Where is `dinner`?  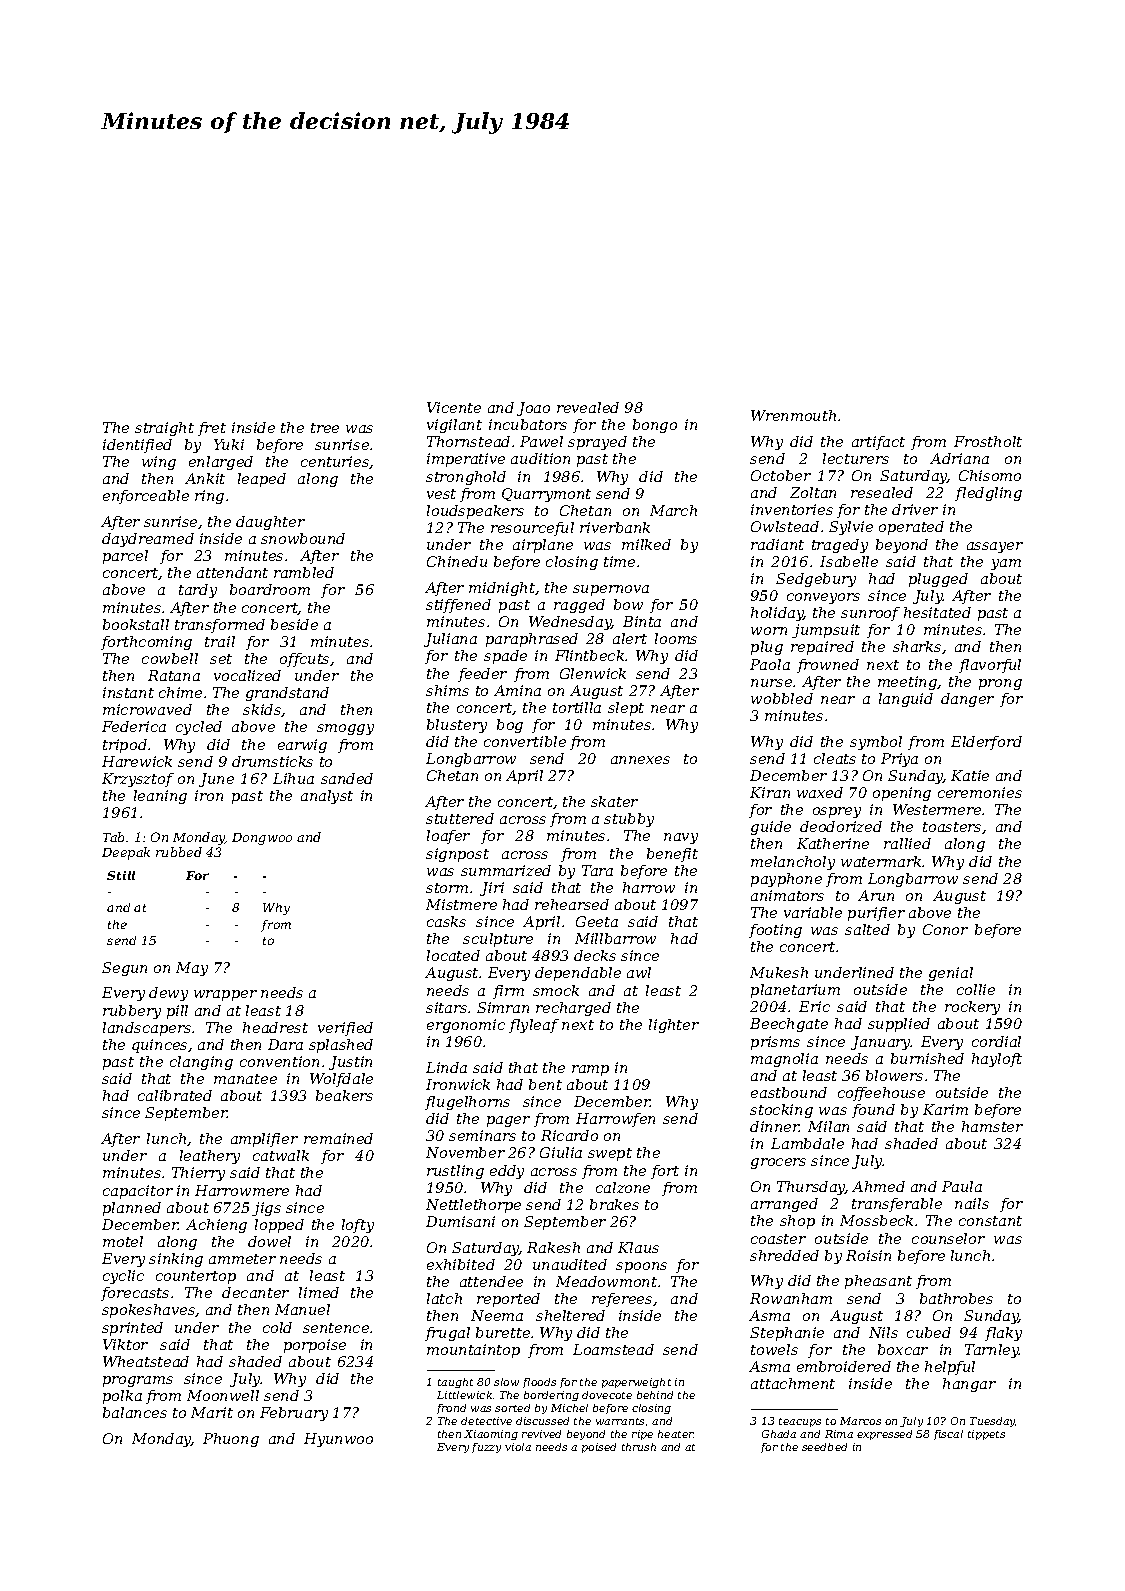 dinner is located at coordinates (774, 1126).
